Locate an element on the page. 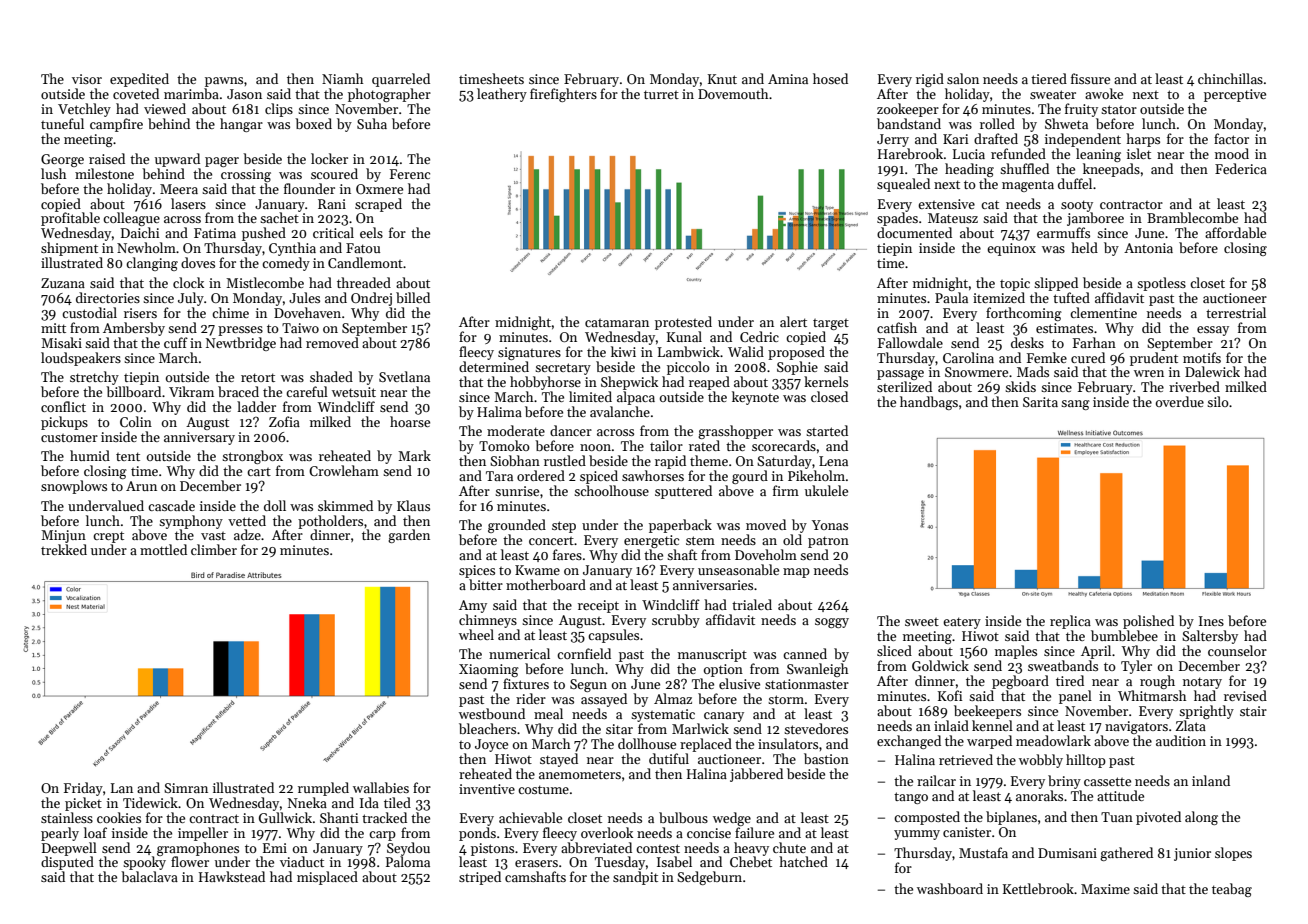  visor is located at coordinates (87, 79).
